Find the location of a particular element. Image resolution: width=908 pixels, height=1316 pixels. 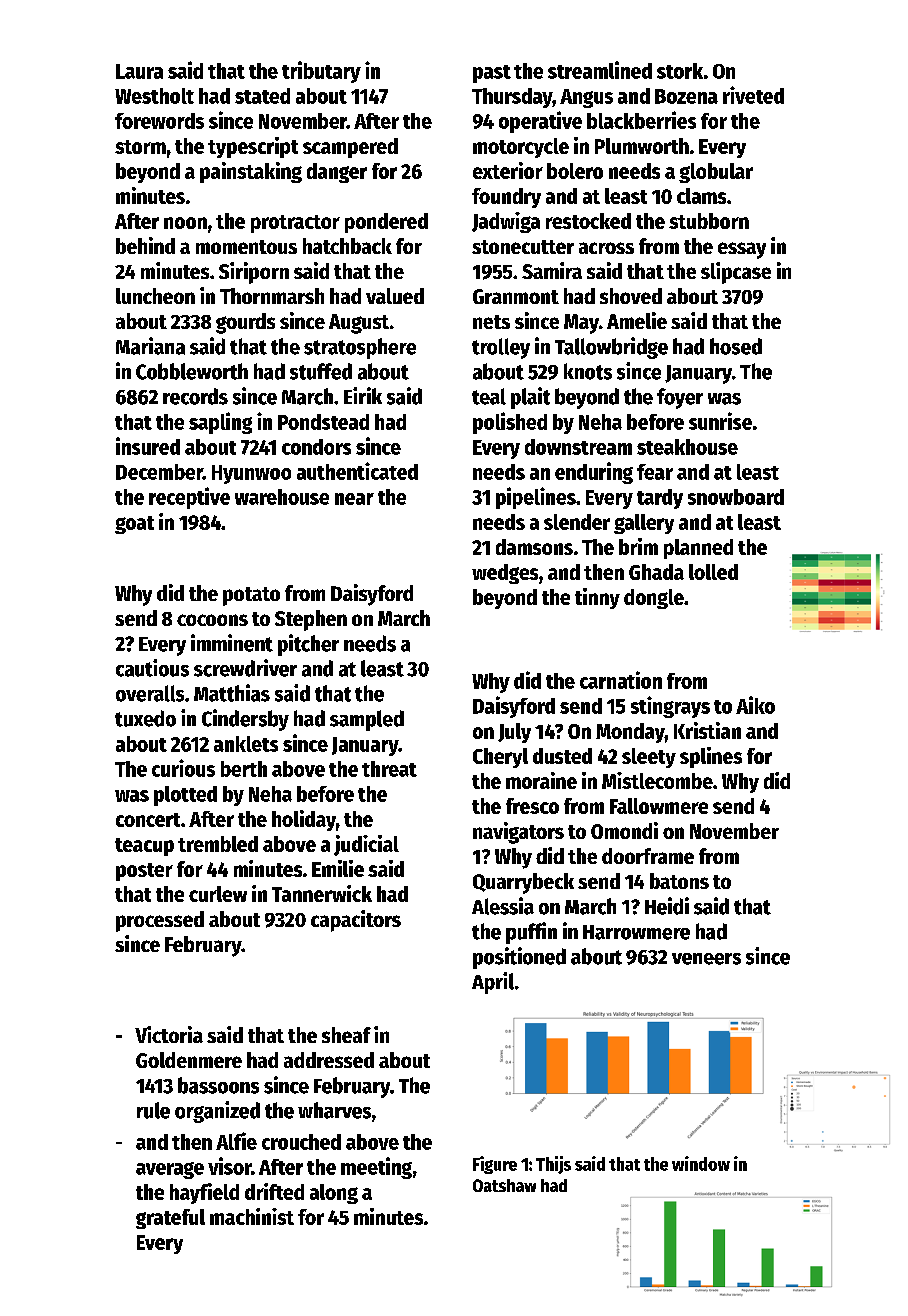

sampled is located at coordinates (367, 720).
